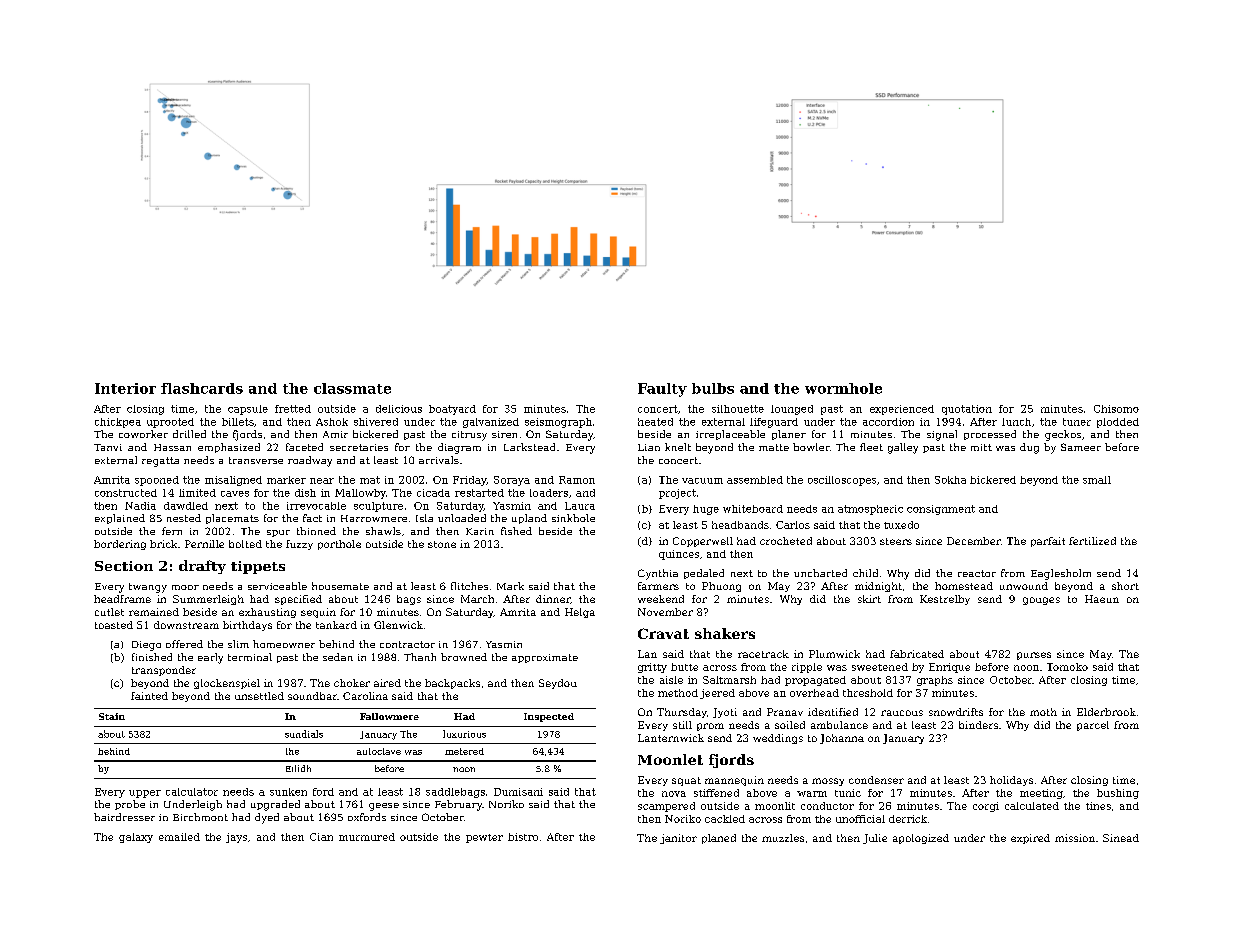 Image resolution: width=1233 pixels, height=952 pixels. What do you see at coordinates (277, 586) in the screenshot?
I see `serviceable` at bounding box center [277, 586].
